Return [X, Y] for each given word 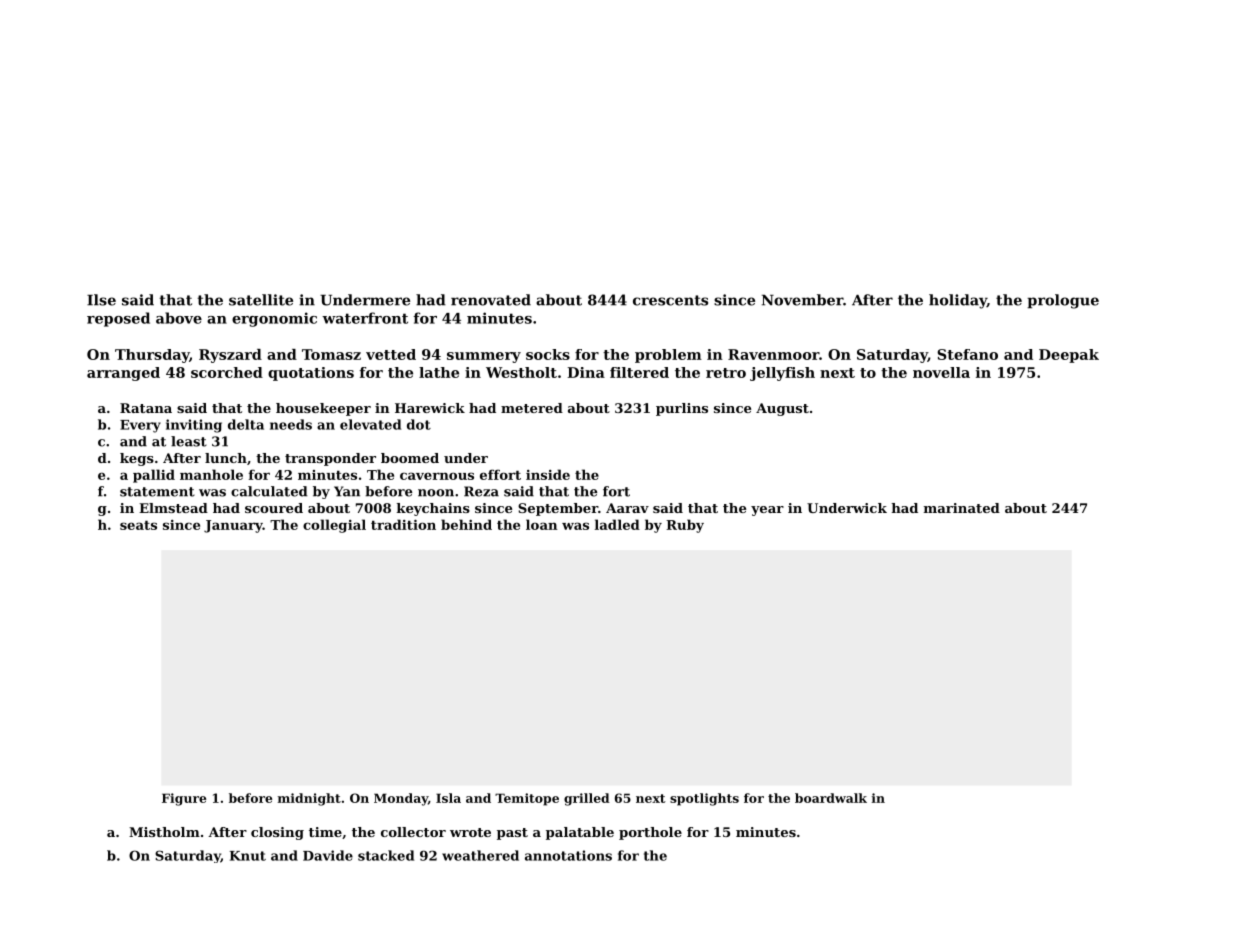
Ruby [685, 526]
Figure [184, 799]
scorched [227, 372]
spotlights [704, 799]
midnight [309, 799]
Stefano [967, 354]
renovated [491, 300]
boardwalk [831, 798]
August [782, 409]
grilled [587, 799]
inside [548, 474]
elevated [370, 424]
